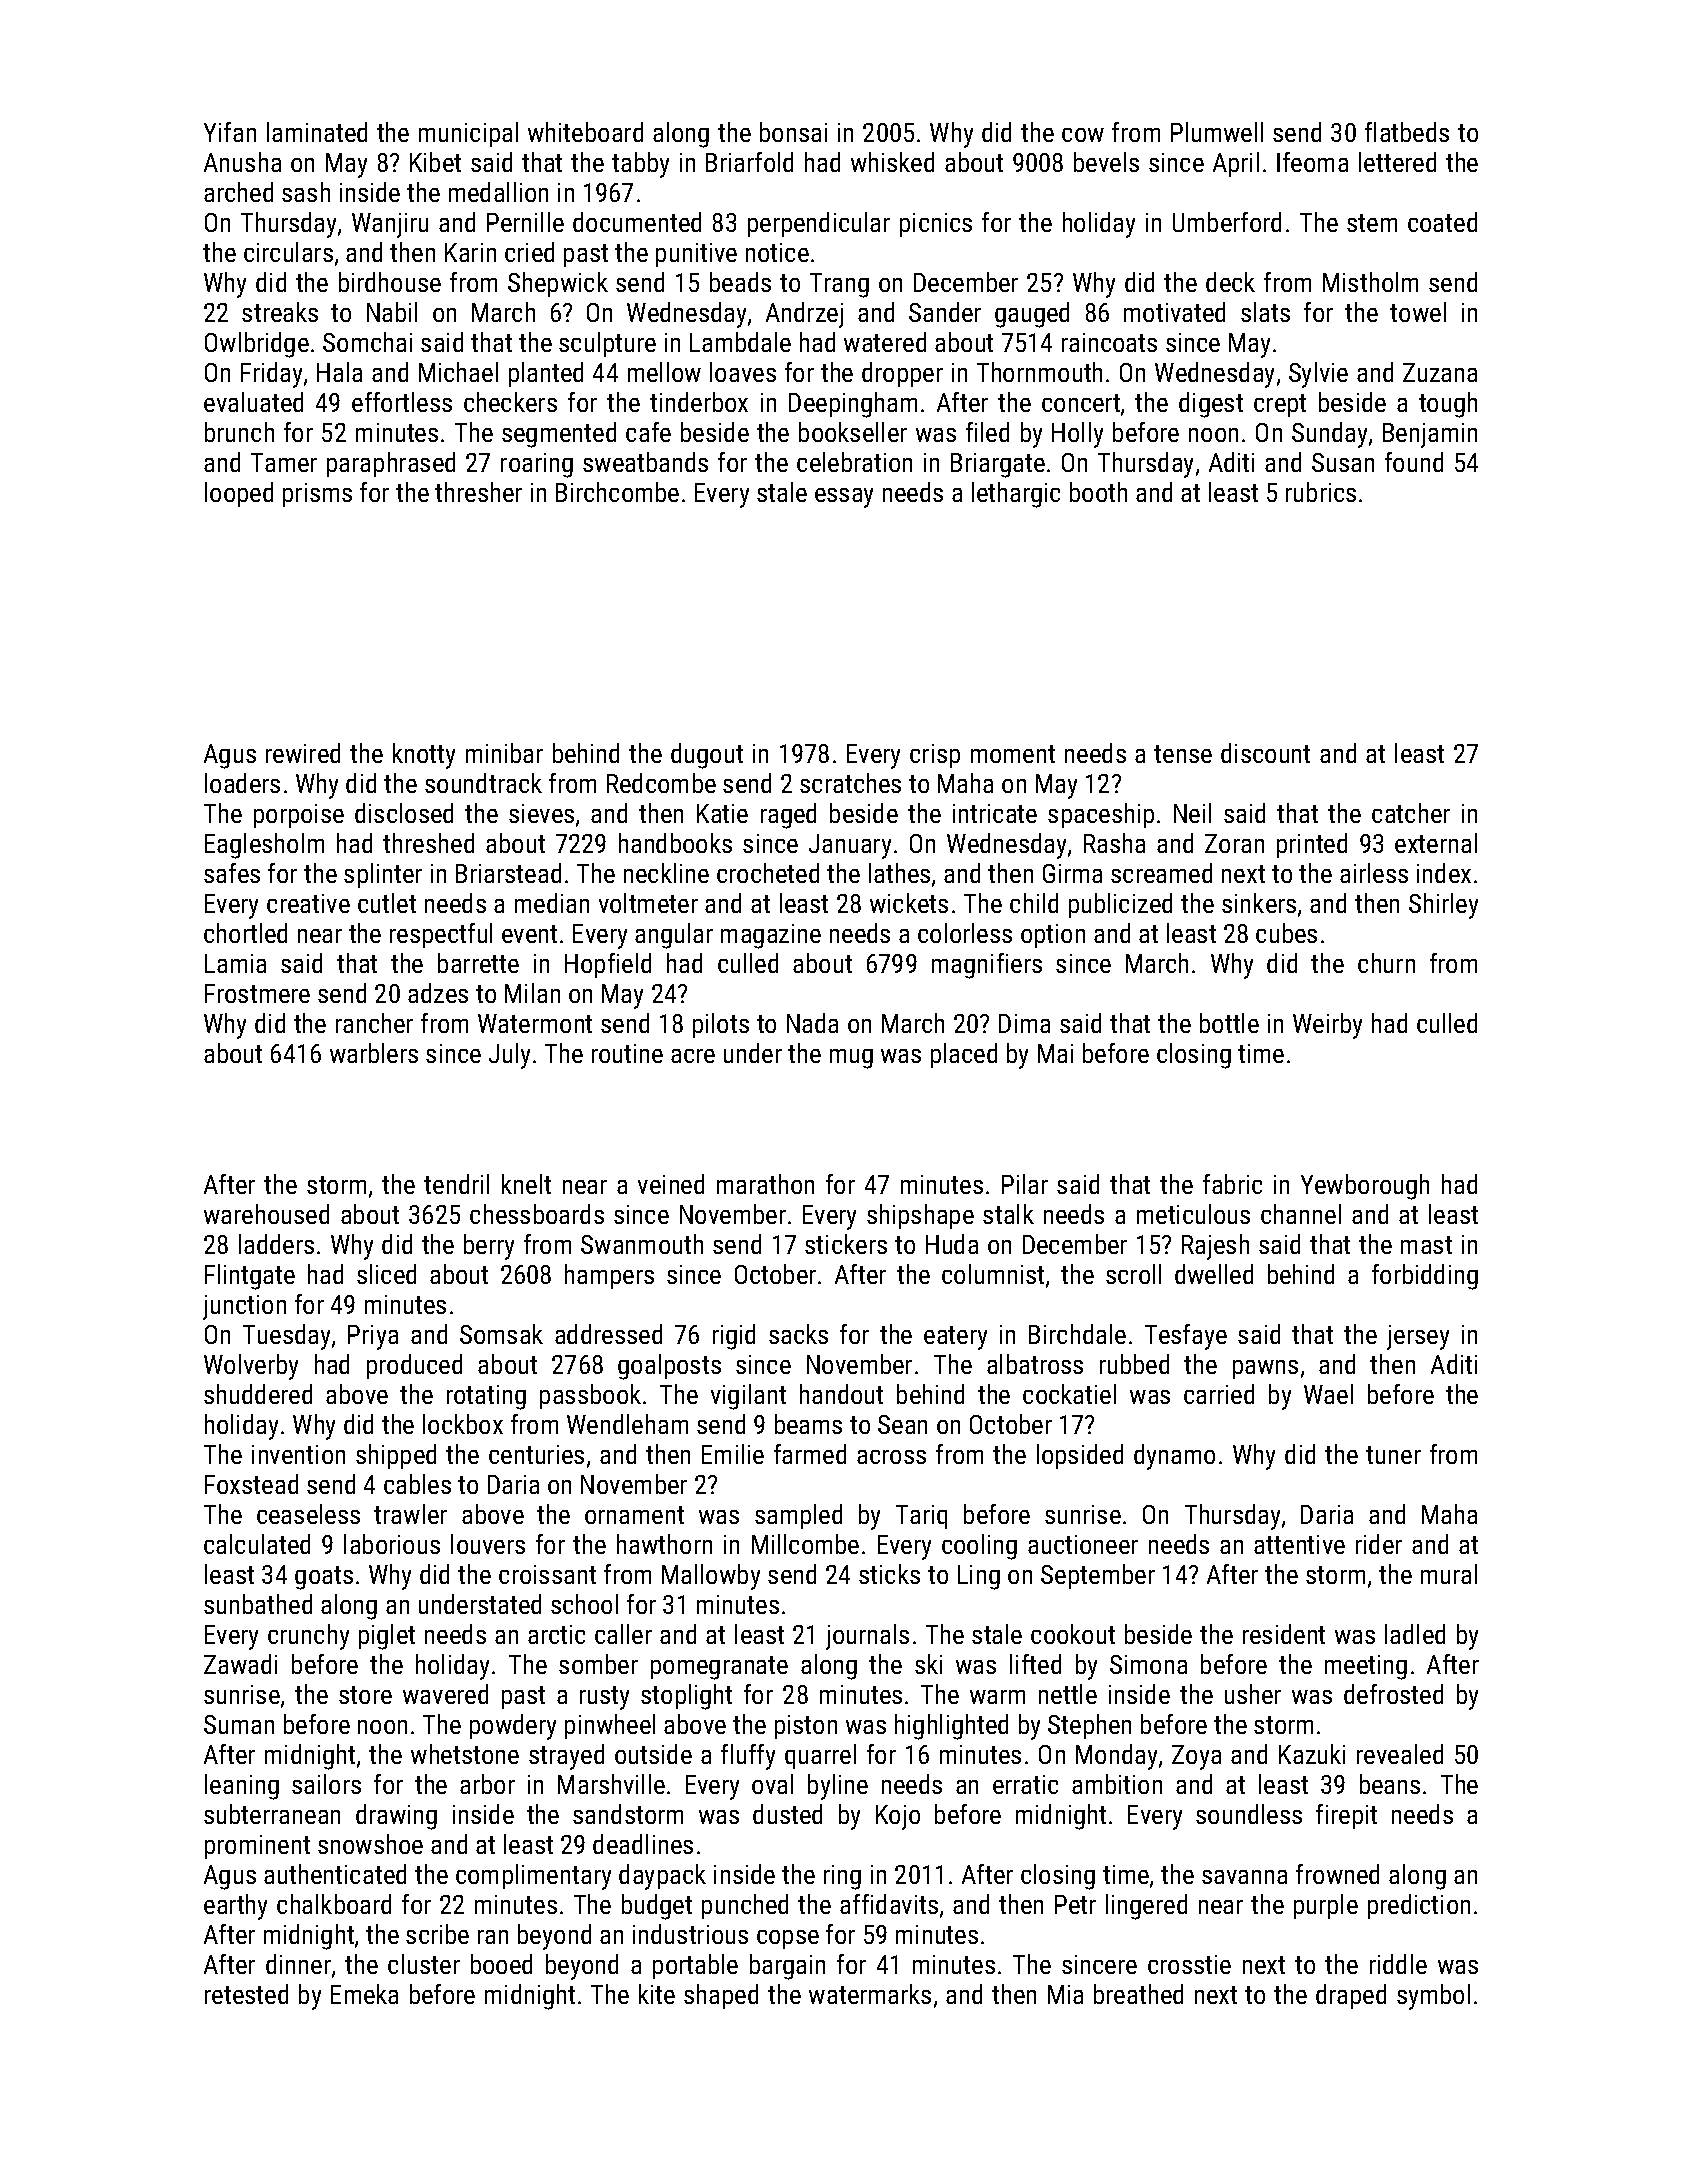 The height and width of the screenshot is (2178, 1683). I want to click on found, so click(1414, 462).
